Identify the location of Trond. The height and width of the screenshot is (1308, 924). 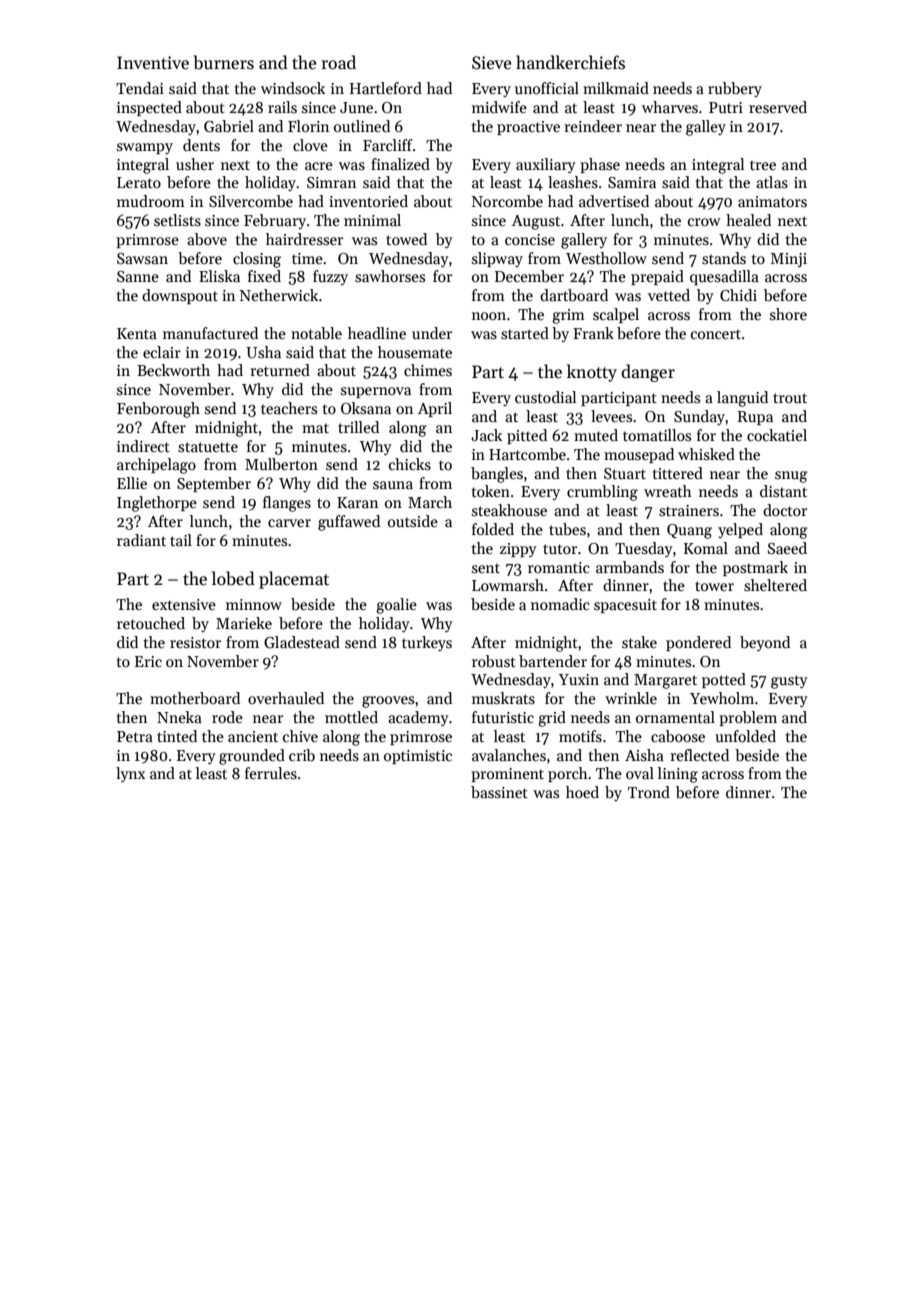
(649, 792).
